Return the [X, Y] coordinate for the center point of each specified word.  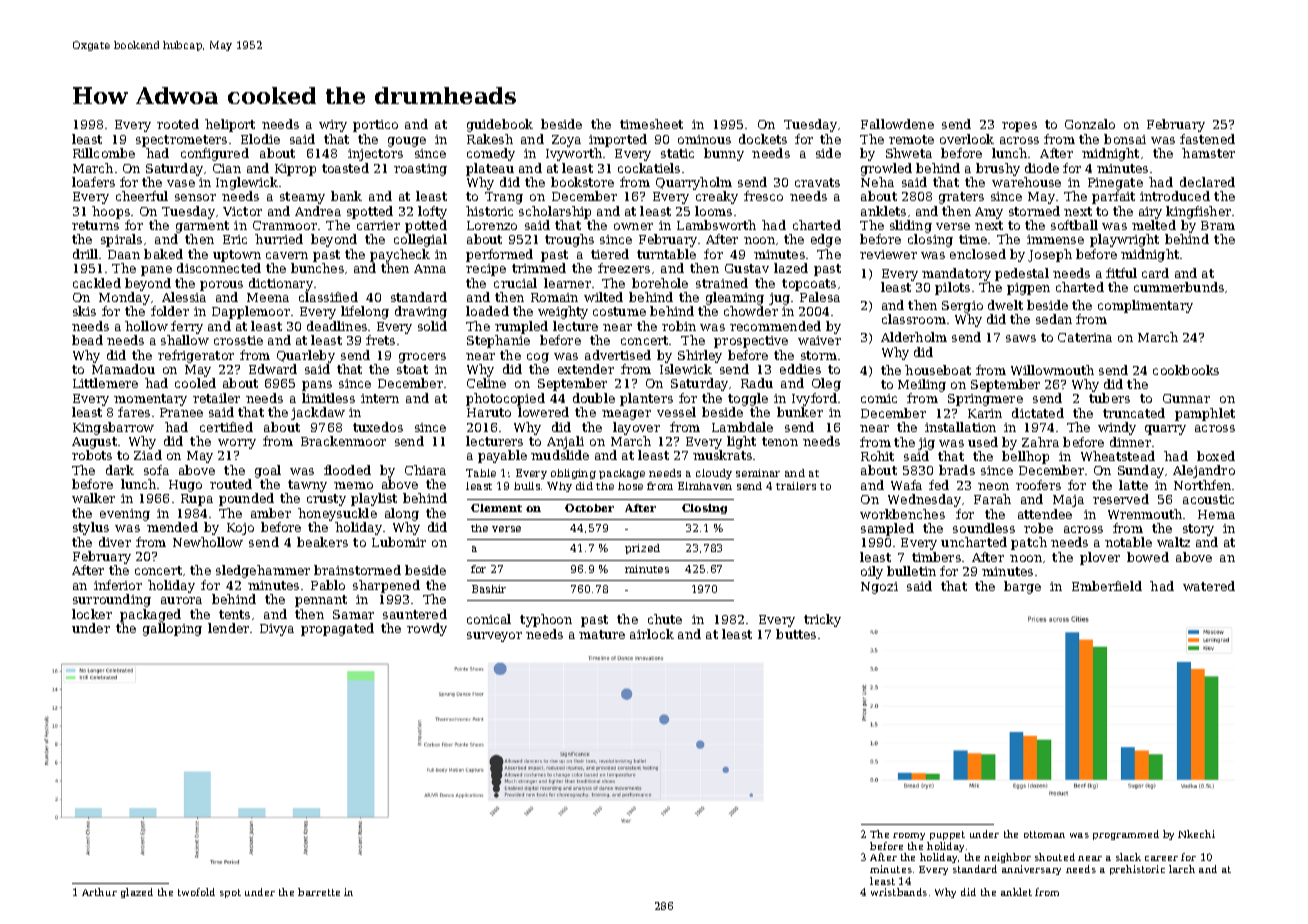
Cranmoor [285, 225]
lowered [543, 412]
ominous [704, 139]
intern [380, 398]
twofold [196, 892]
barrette [319, 892]
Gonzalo [1090, 124]
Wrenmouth [1145, 514]
